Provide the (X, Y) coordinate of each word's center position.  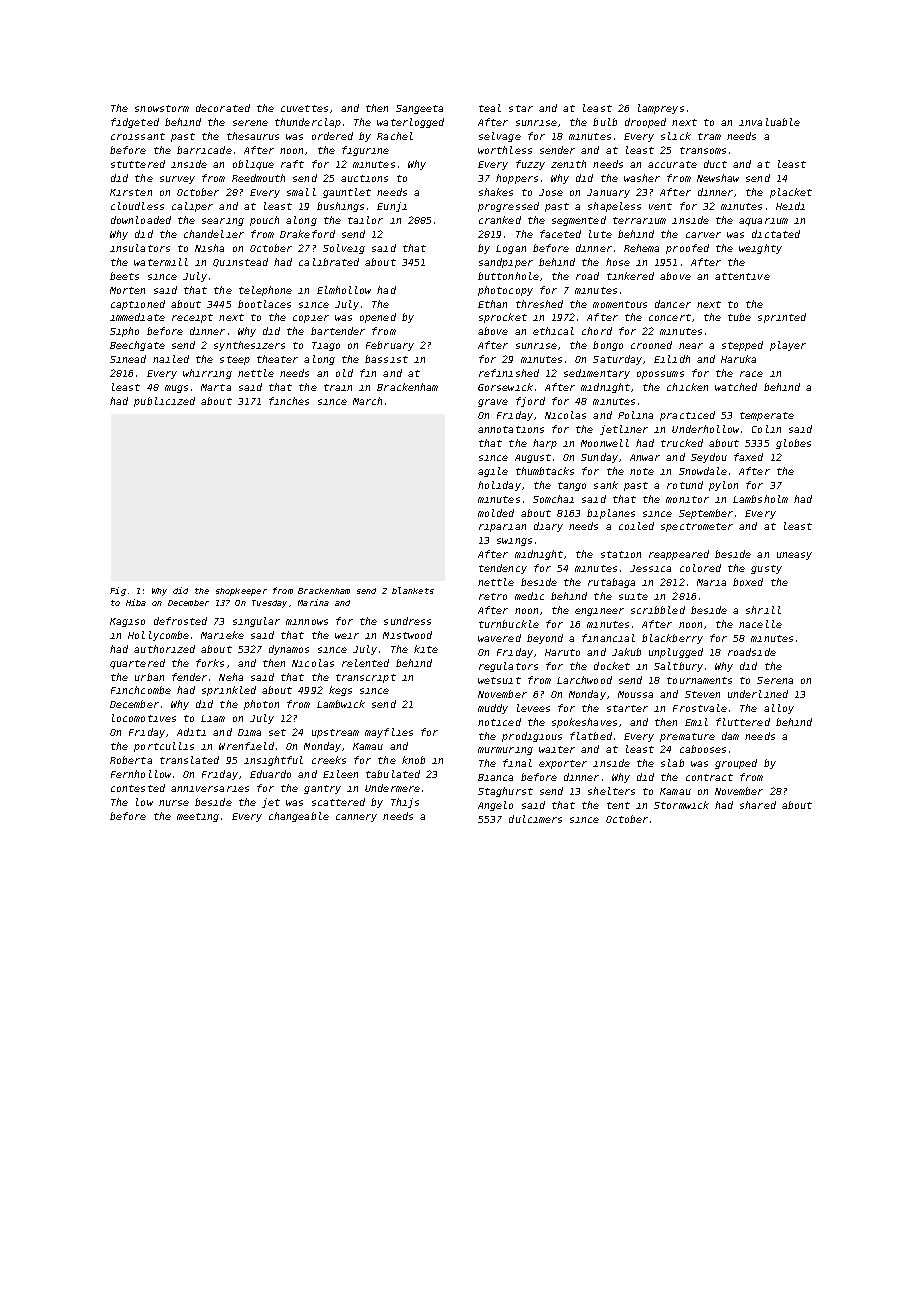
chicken (687, 387)
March (367, 401)
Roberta (131, 760)
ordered (332, 136)
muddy (493, 709)
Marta (216, 387)
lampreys (661, 109)
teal (490, 108)
